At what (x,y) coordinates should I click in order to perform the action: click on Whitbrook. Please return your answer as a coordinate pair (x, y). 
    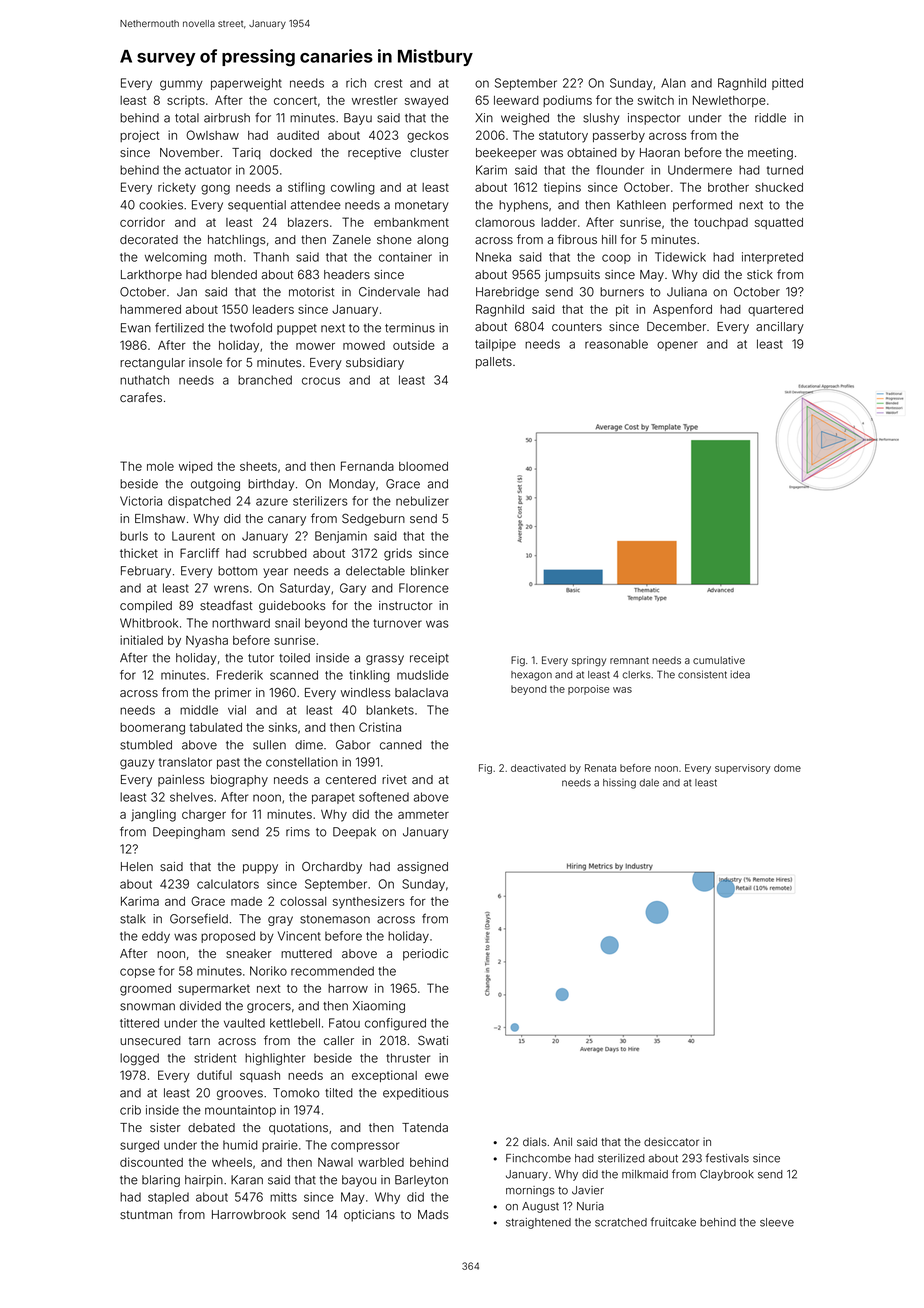
    Looking at the image, I should click on (149, 623).
